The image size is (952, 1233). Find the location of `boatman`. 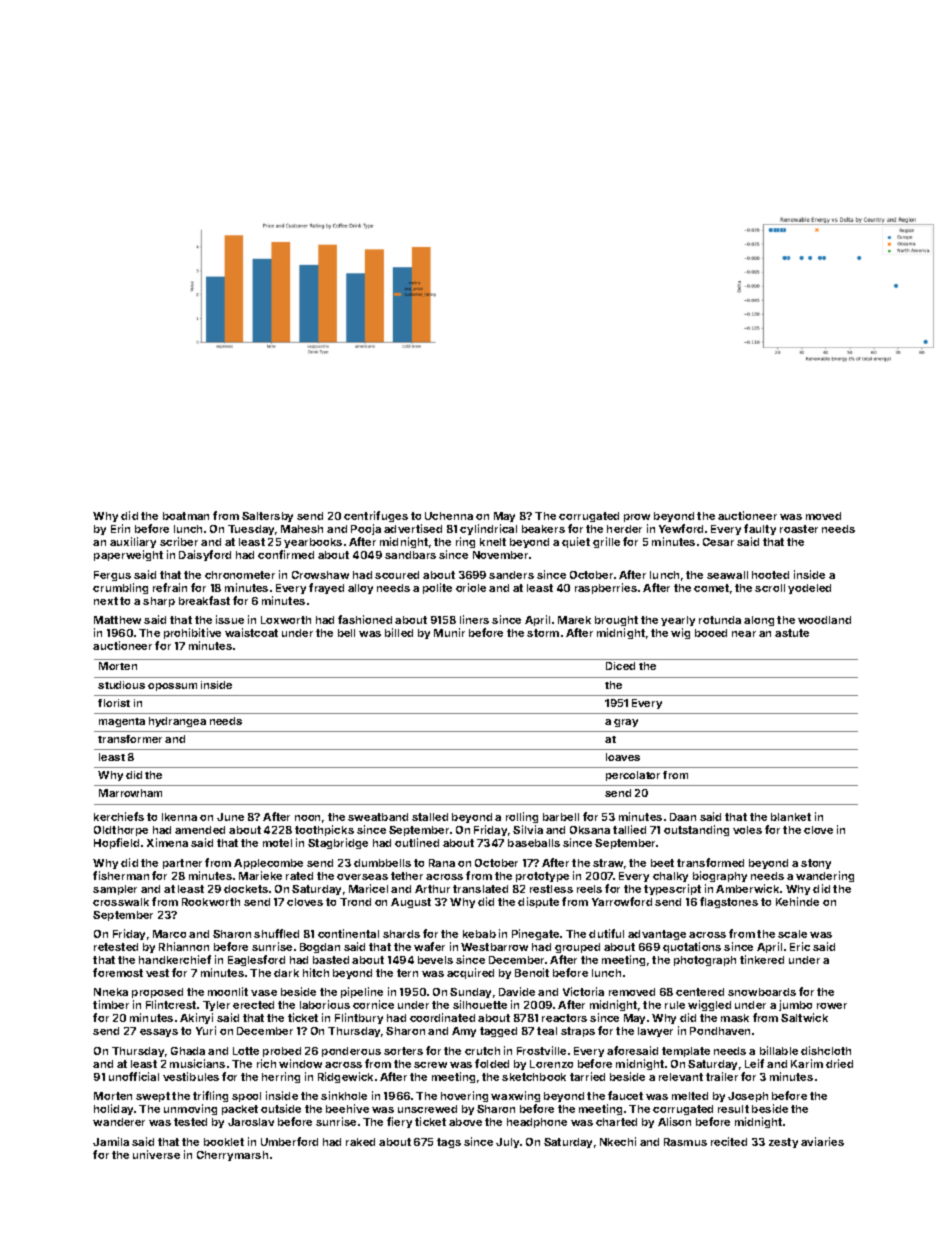

boatman is located at coordinates (186, 516).
